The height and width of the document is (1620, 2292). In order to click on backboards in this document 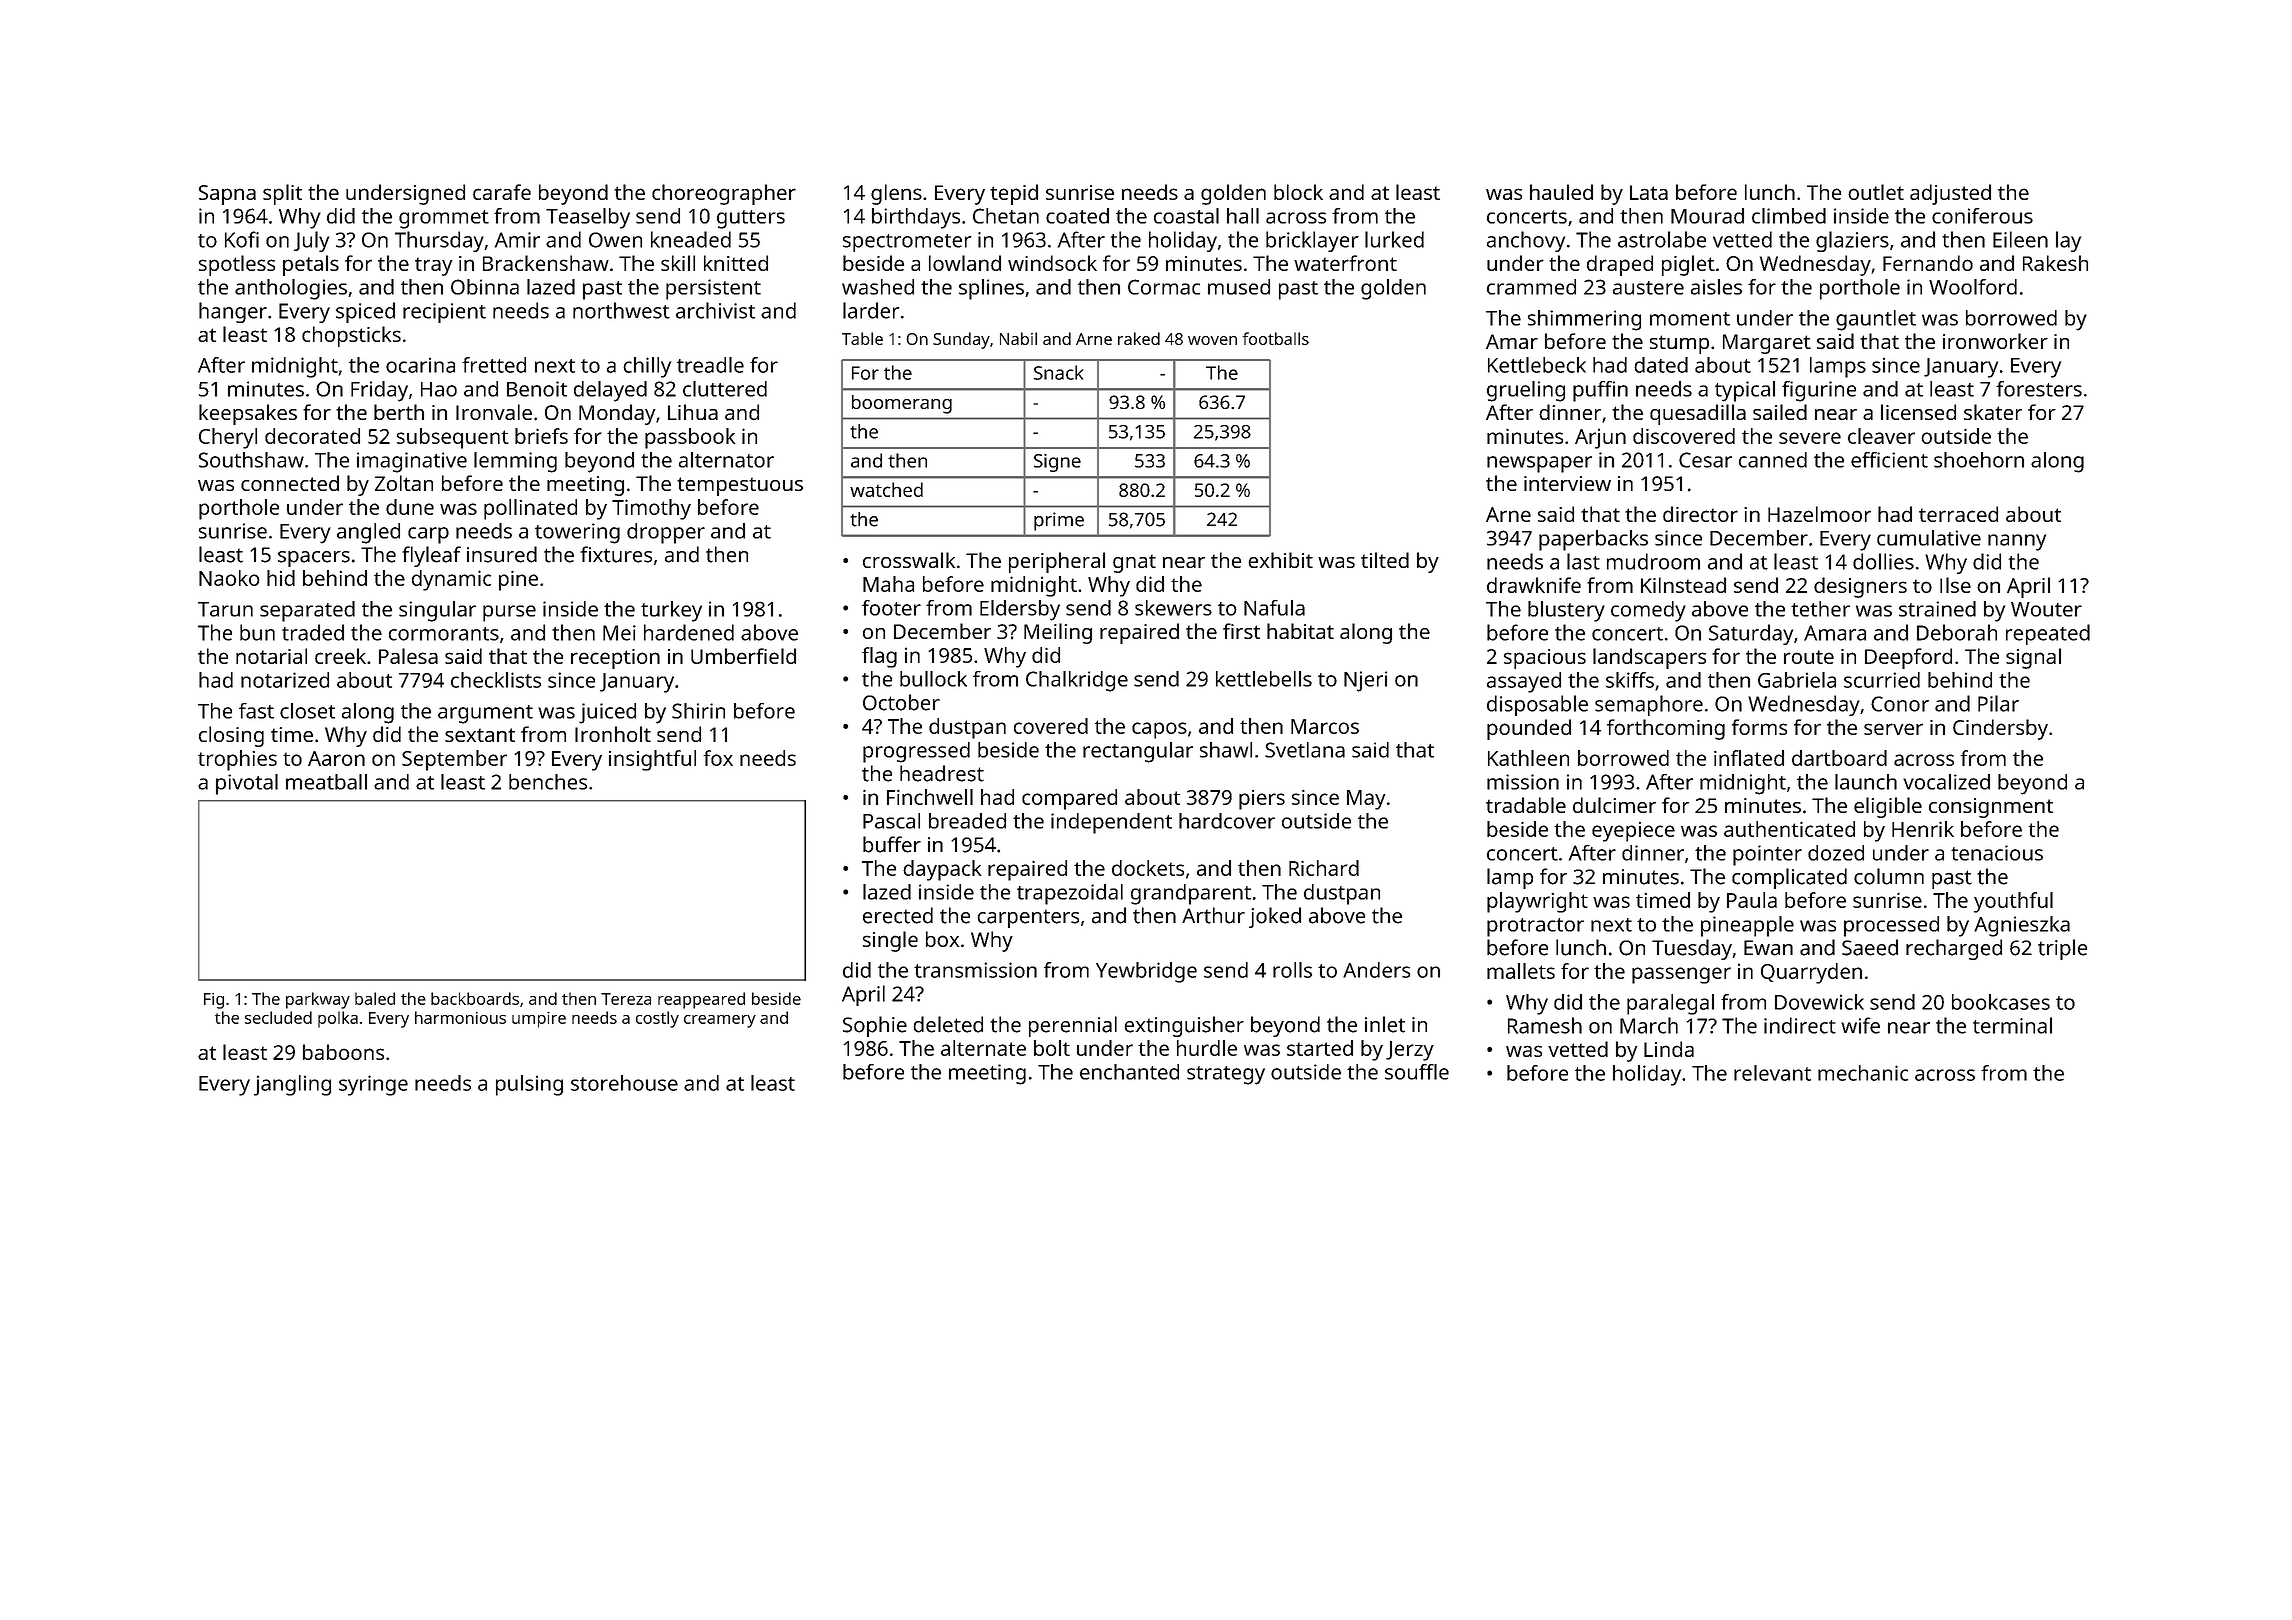, I will do `click(475, 998)`.
